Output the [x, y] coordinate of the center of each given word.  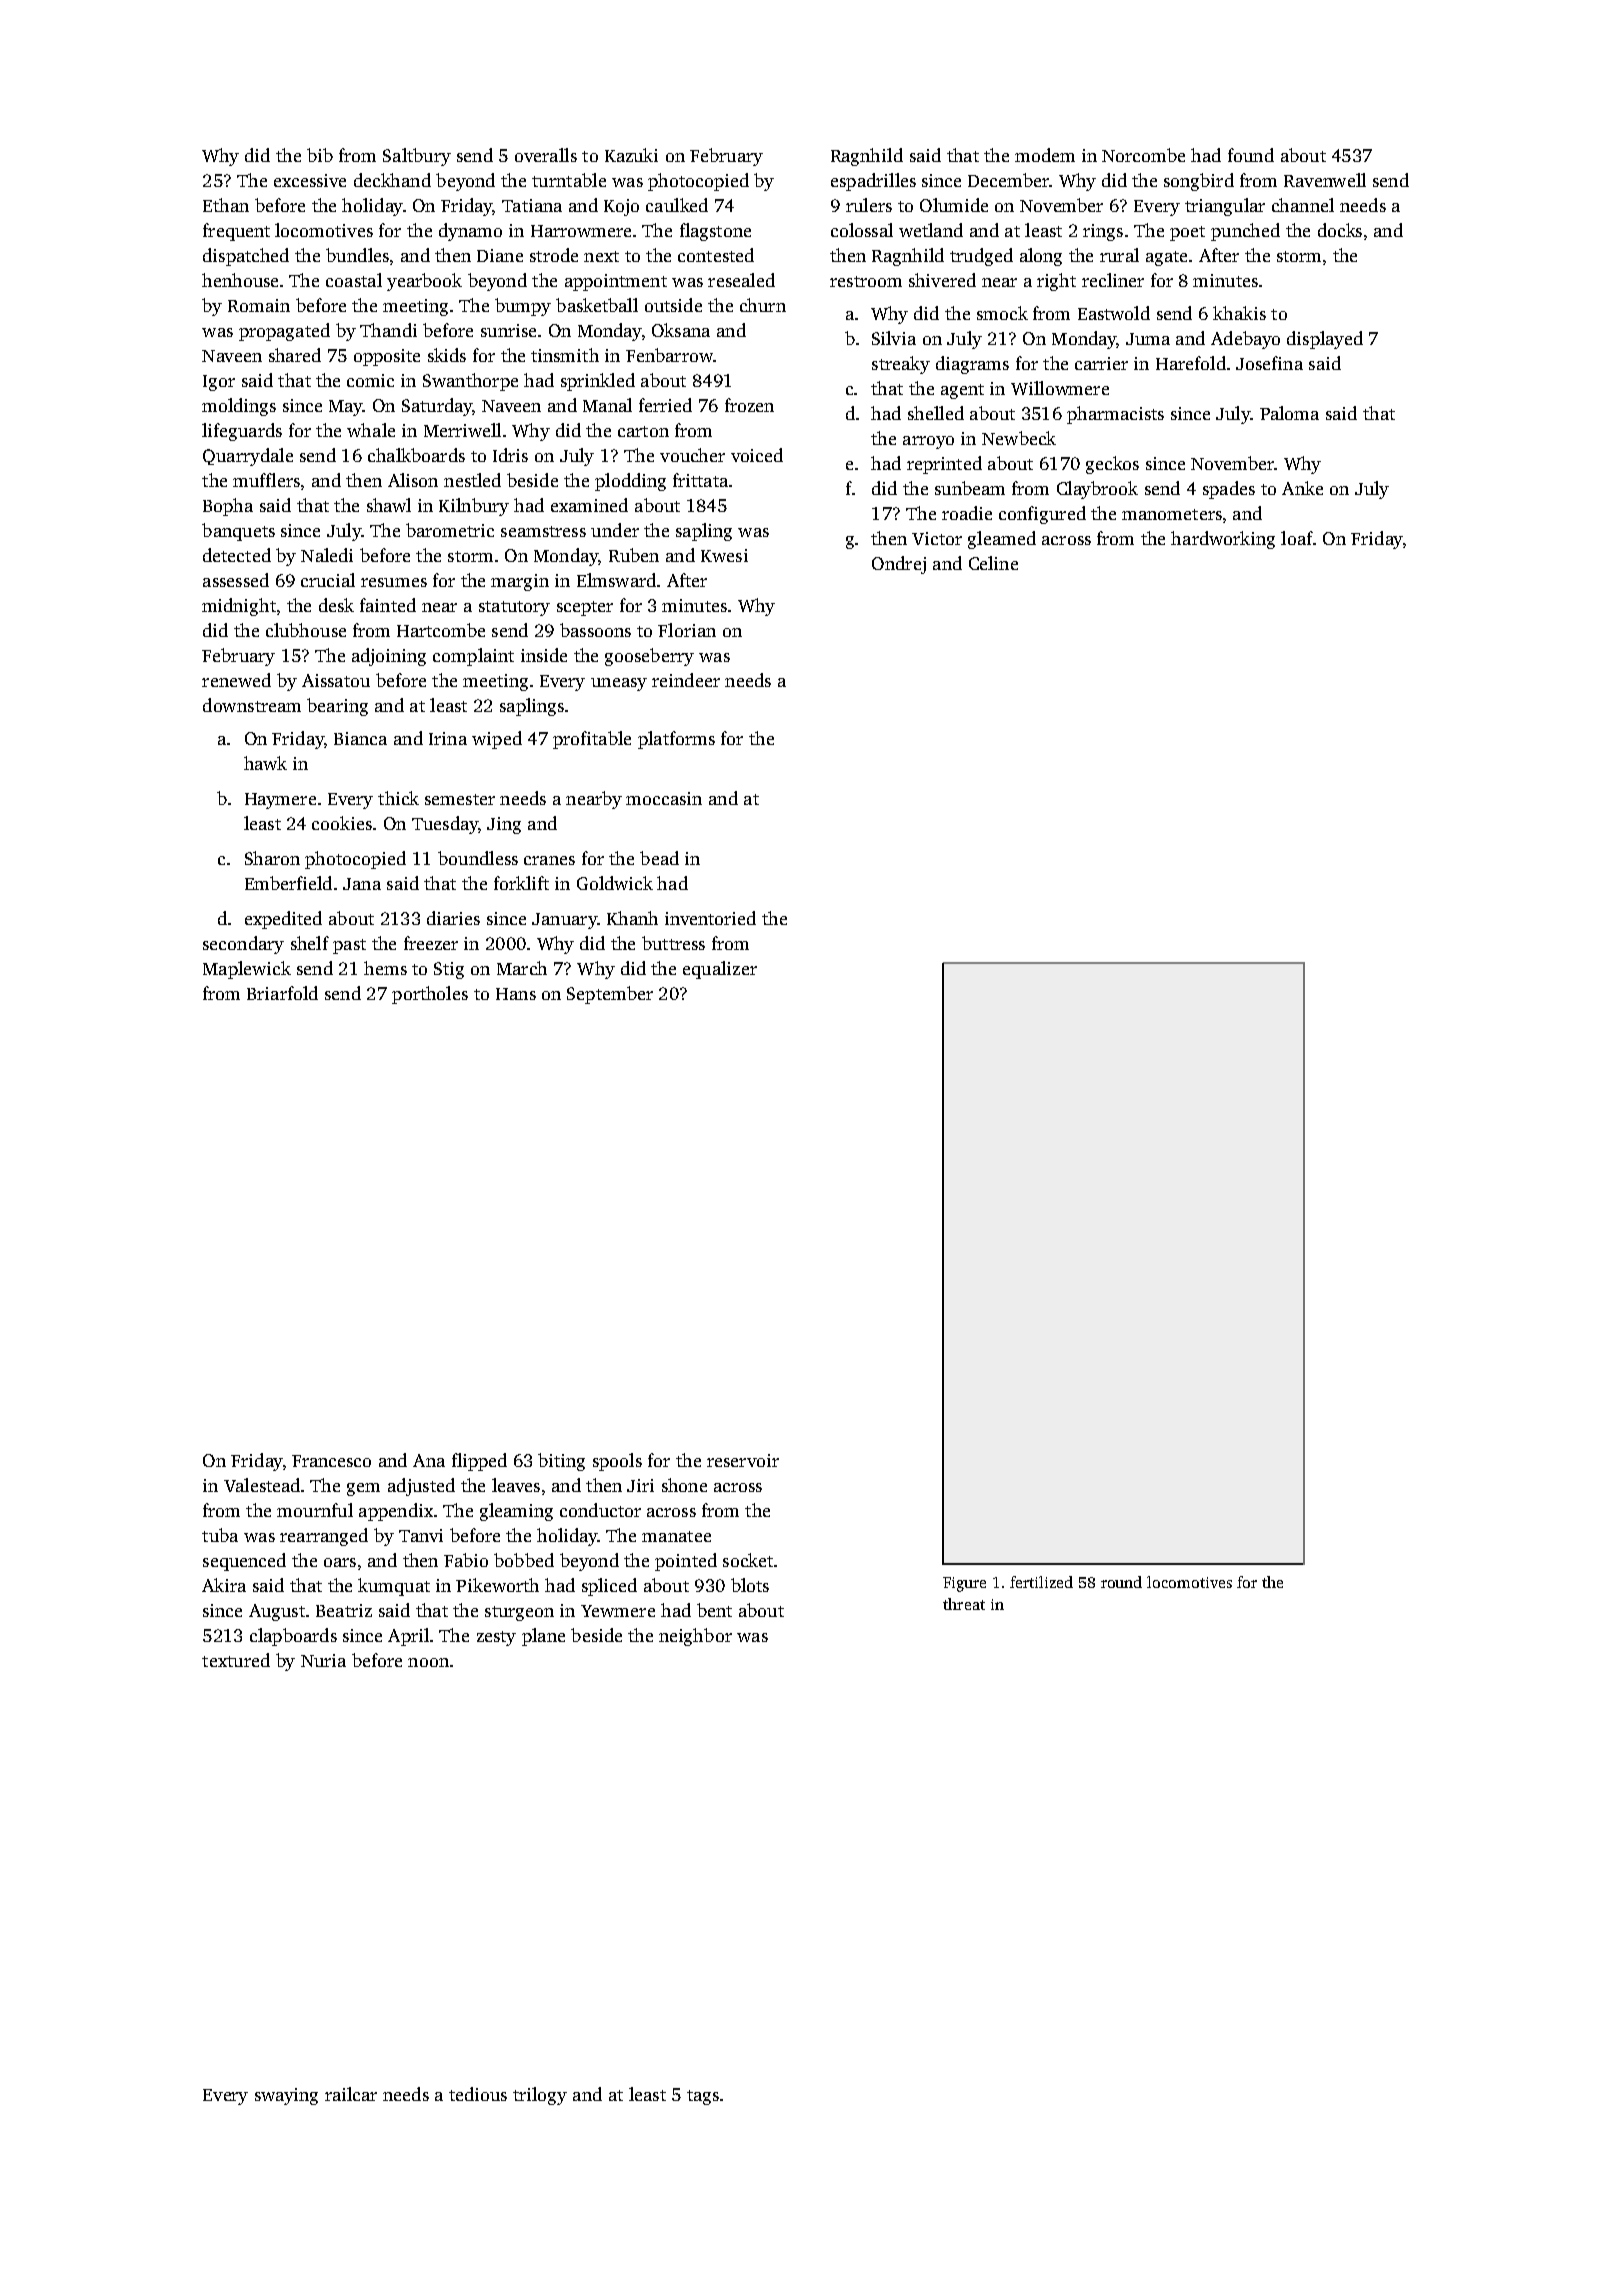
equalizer [720, 970]
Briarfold [282, 993]
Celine [993, 563]
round [1121, 1582]
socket [748, 1560]
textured [236, 1660]
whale [371, 430]
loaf [1297, 538]
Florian [687, 630]
